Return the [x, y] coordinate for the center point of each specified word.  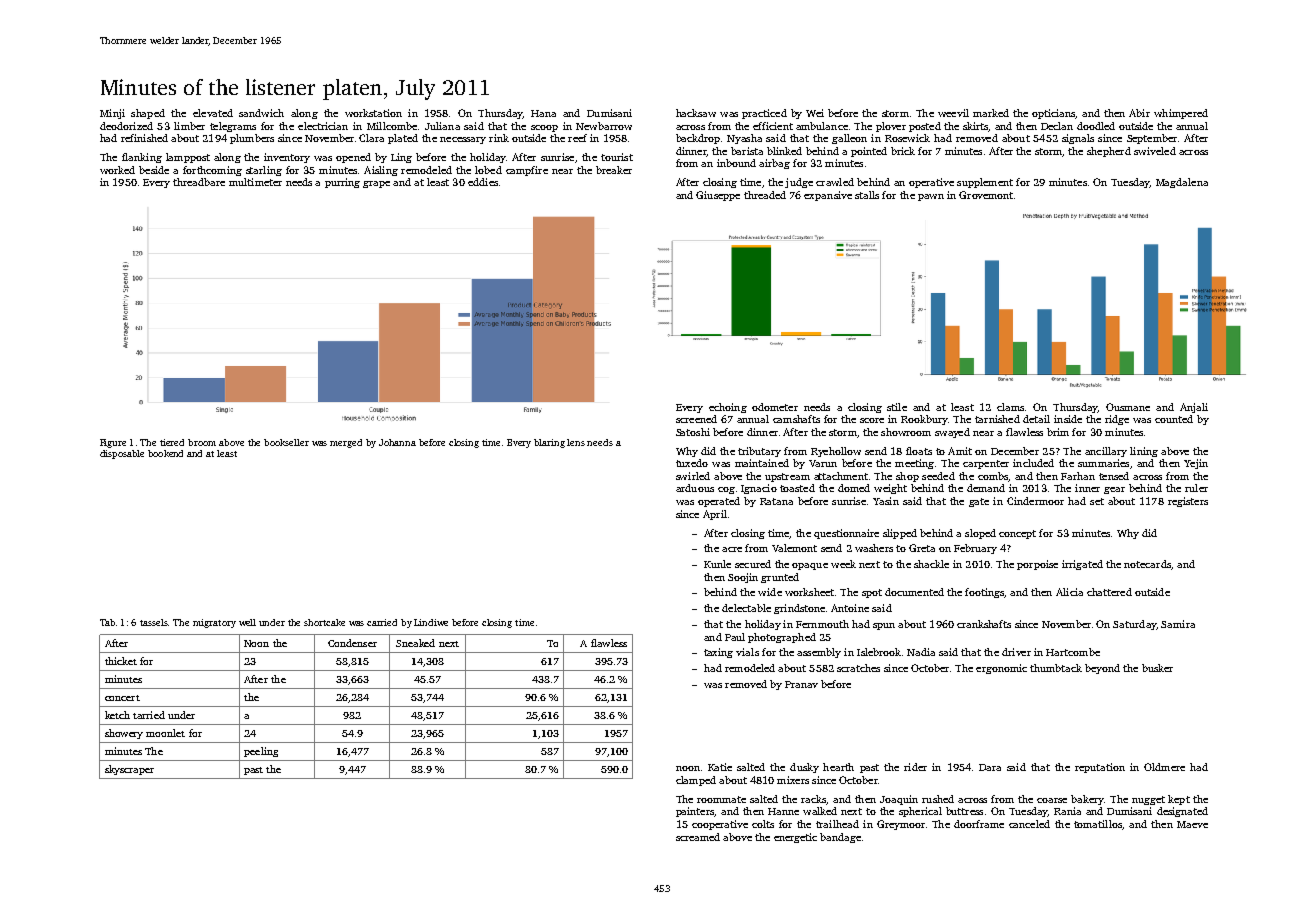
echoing [728, 408]
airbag [774, 164]
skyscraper [129, 770]
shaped [148, 114]
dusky [804, 768]
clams [1010, 407]
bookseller [286, 442]
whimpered [1181, 114]
